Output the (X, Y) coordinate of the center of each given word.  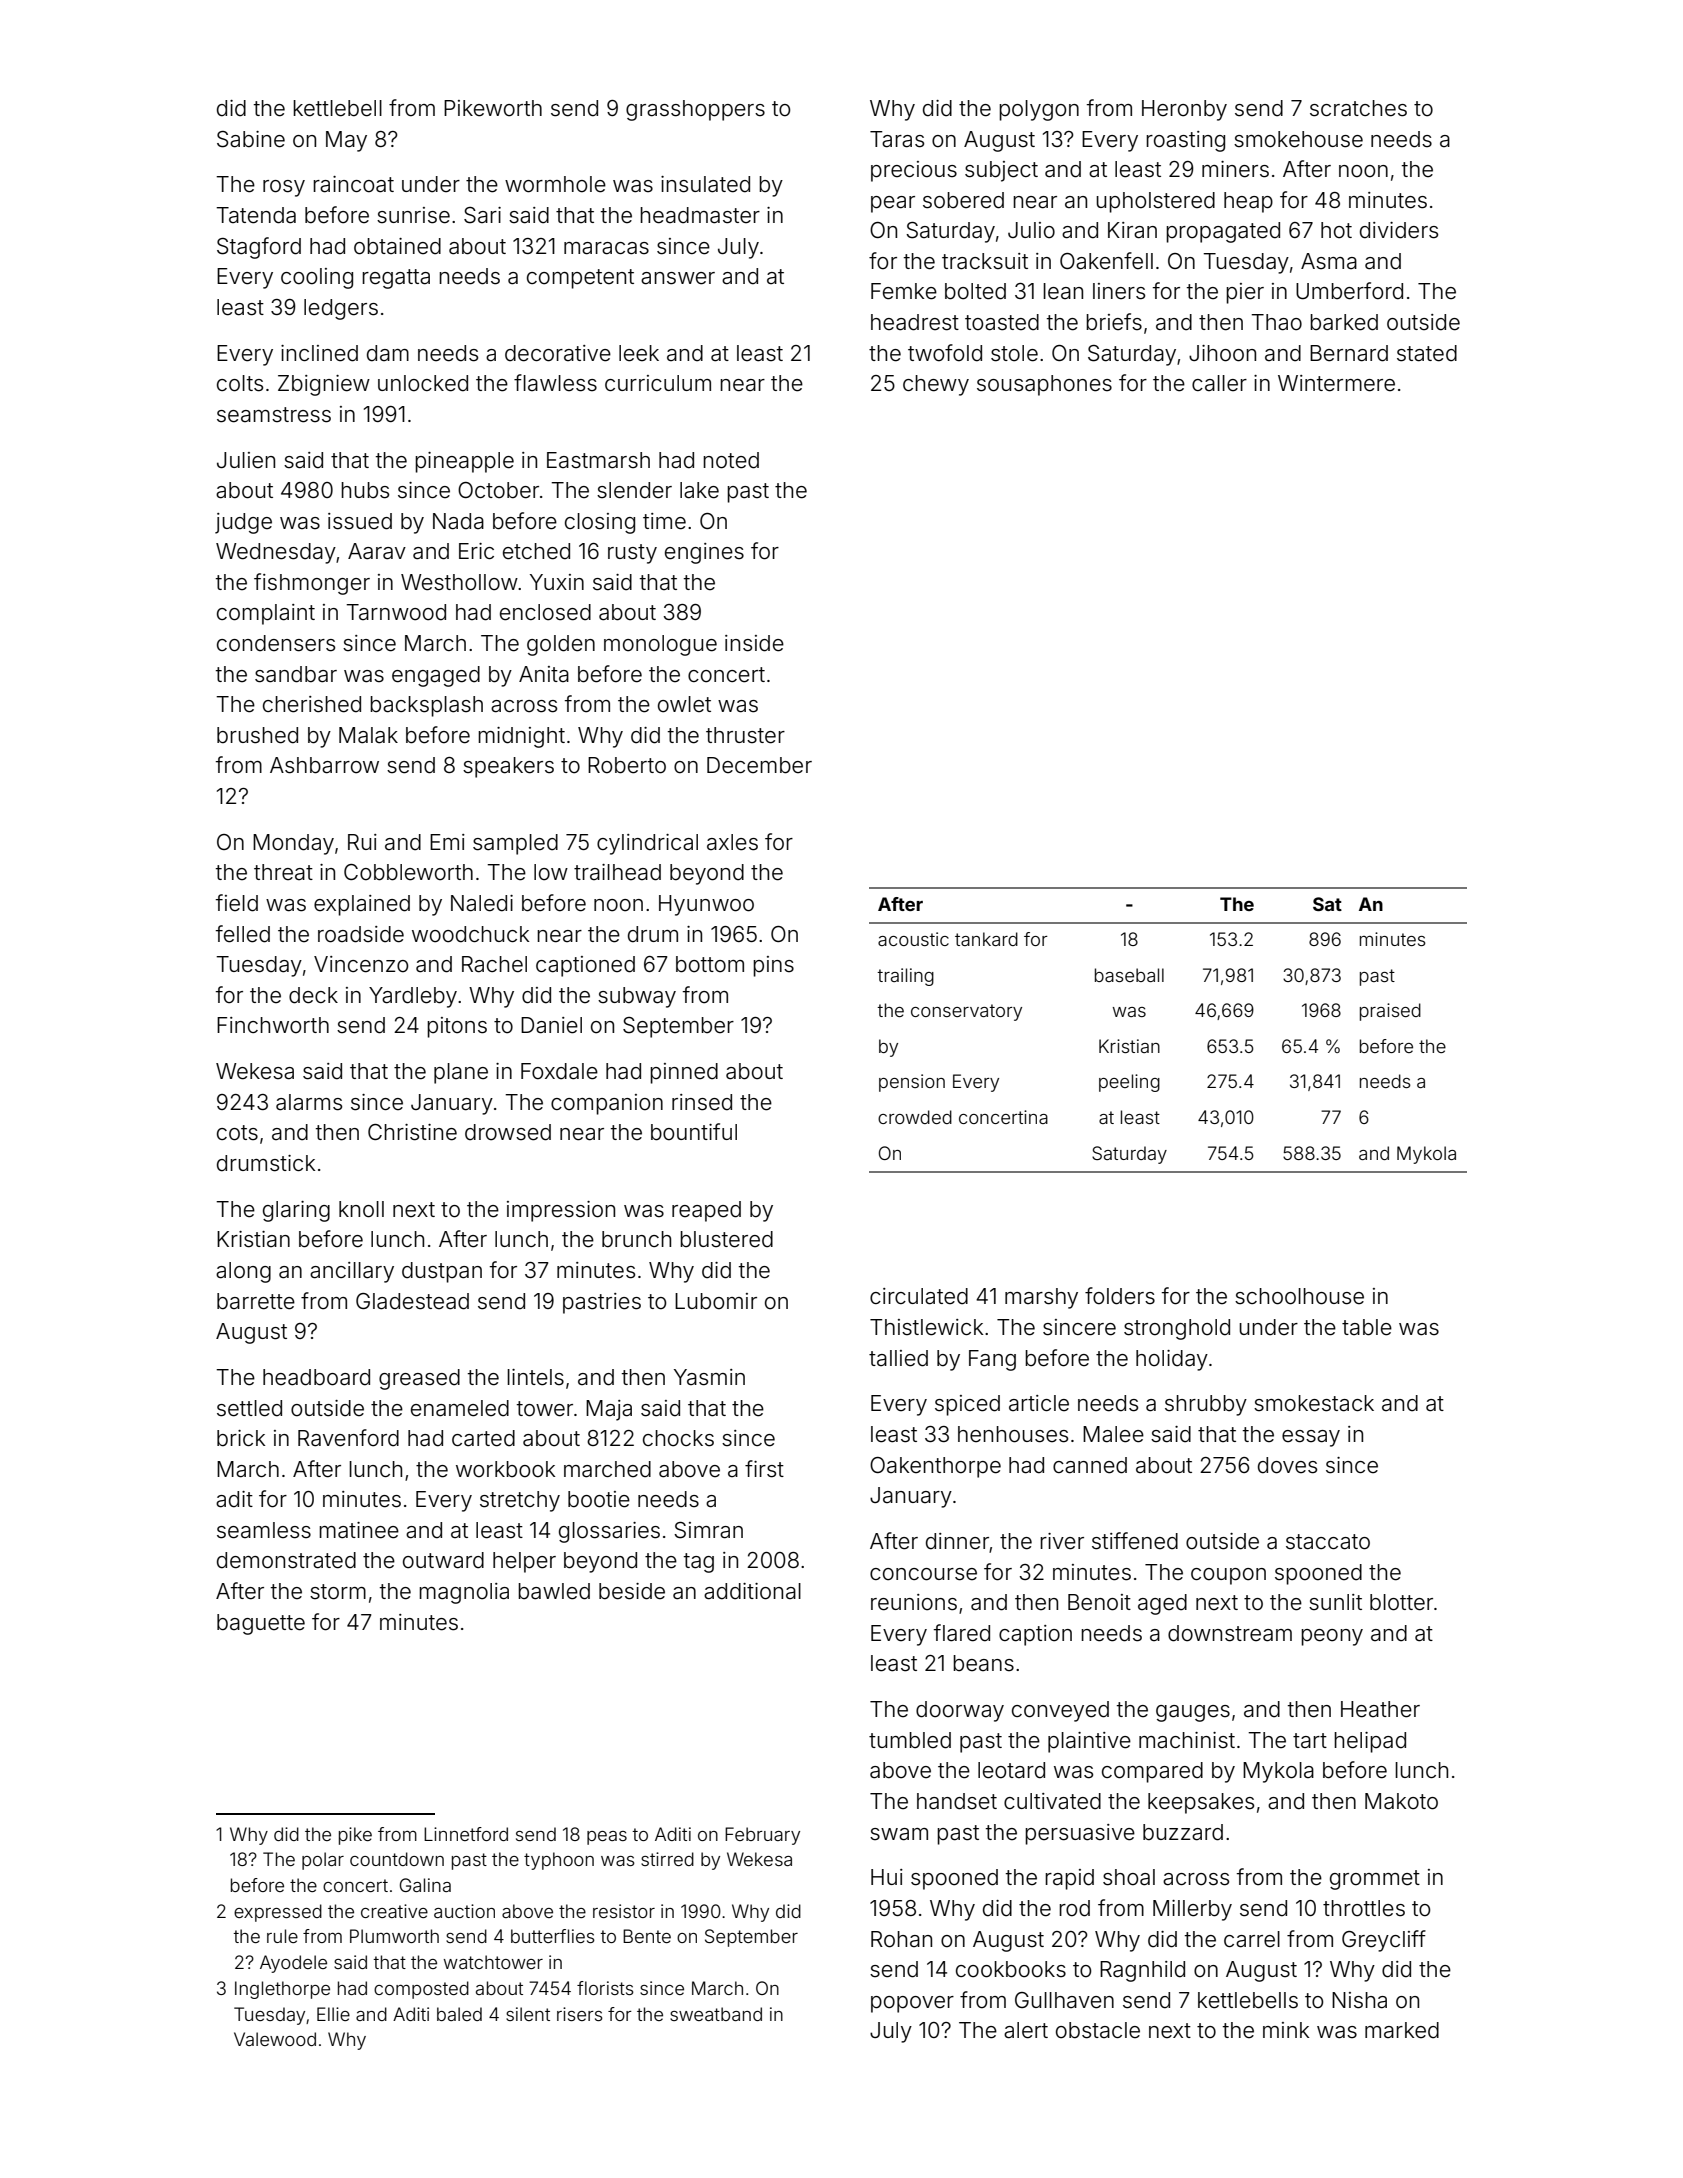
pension (912, 1083)
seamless (264, 1530)
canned (1090, 1465)
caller (1219, 383)
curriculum (658, 383)
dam (388, 353)
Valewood (275, 2039)
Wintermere (1336, 383)
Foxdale (559, 1071)
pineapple (464, 462)
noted (731, 460)
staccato (1328, 1542)
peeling (1129, 1083)
